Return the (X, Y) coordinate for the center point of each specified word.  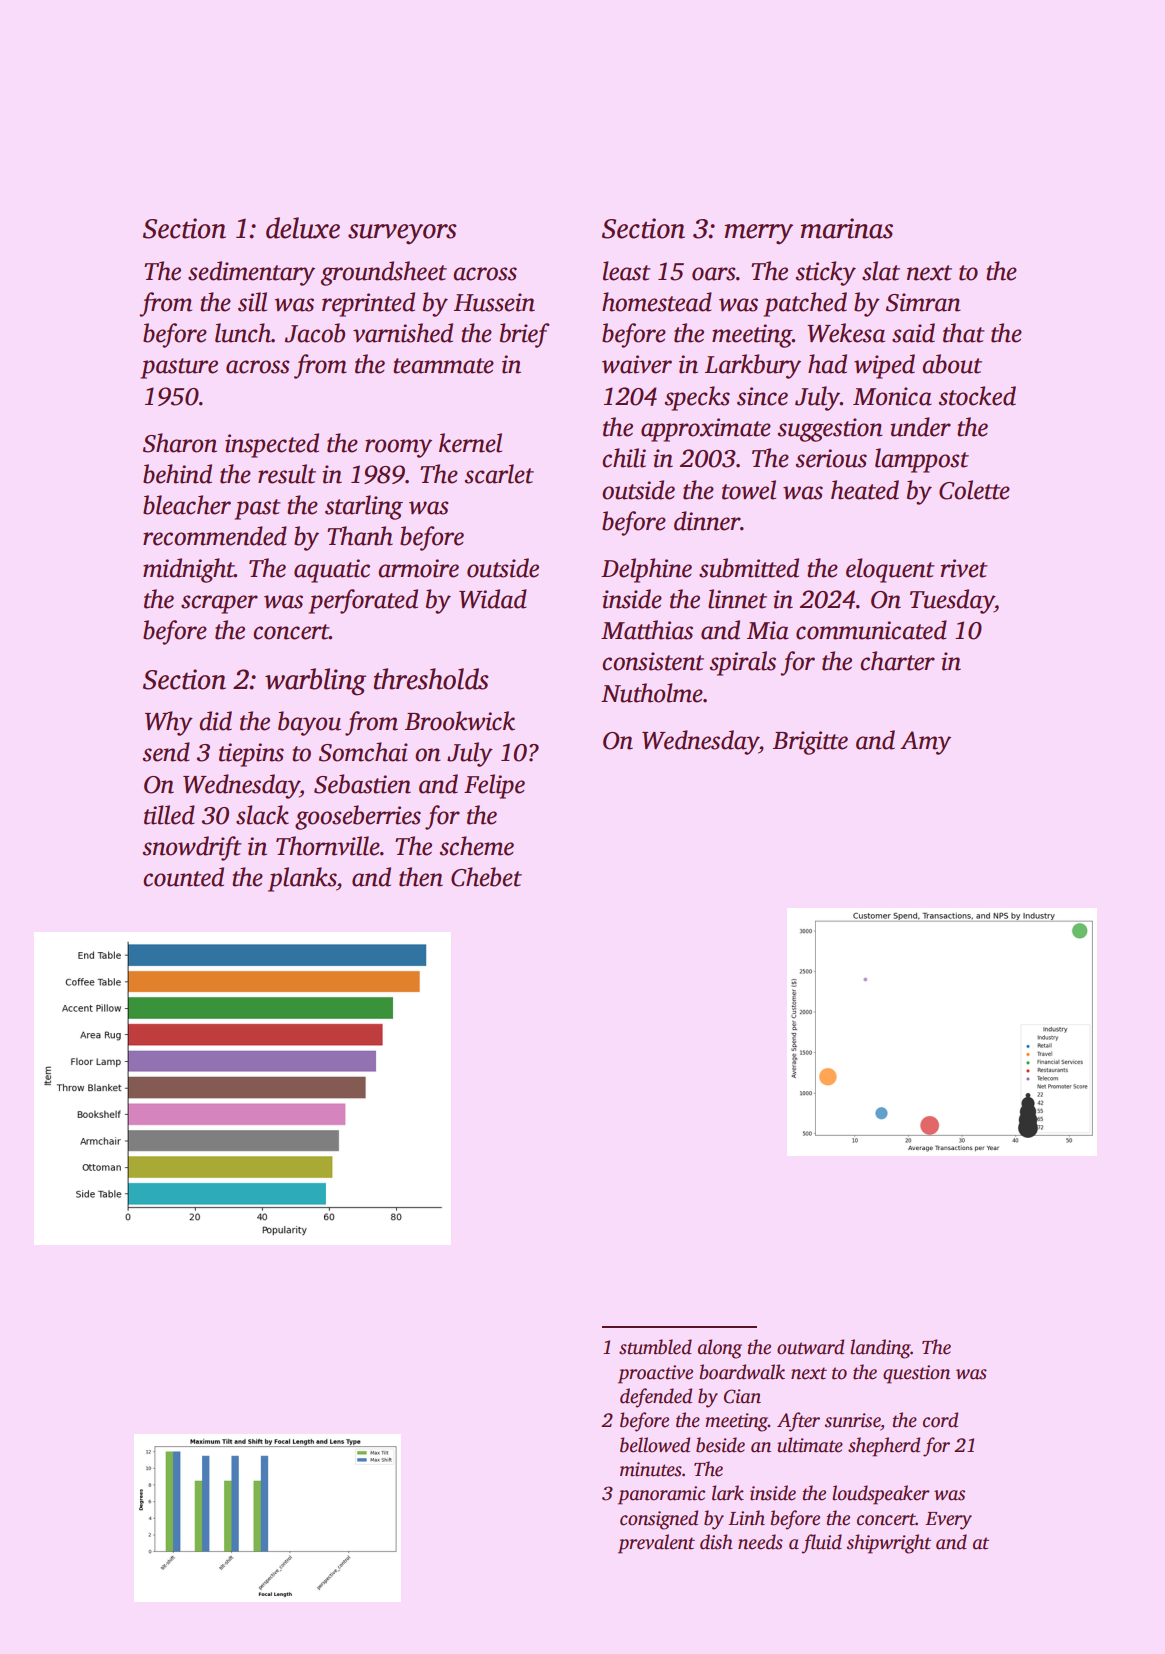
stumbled (655, 1347)
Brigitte (810, 743)
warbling (315, 682)
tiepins (251, 755)
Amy (925, 743)
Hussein (494, 302)
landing (880, 1349)
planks (302, 879)
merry (759, 234)
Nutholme (652, 693)
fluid (821, 1544)
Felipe (494, 786)
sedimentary (251, 273)
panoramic (661, 1495)
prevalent (656, 1544)
